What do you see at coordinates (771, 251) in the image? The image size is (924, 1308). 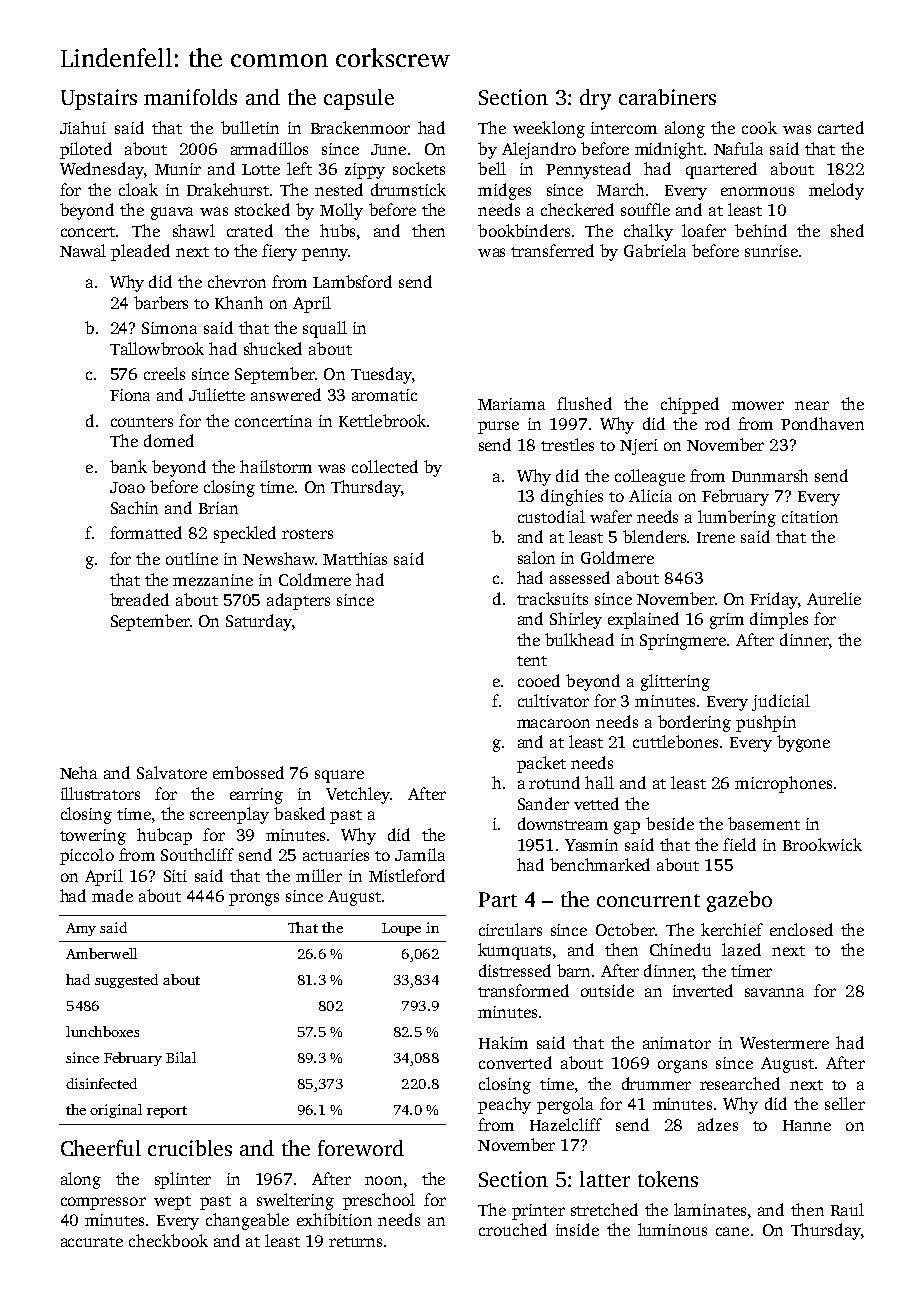 I see `sunrise` at bounding box center [771, 251].
